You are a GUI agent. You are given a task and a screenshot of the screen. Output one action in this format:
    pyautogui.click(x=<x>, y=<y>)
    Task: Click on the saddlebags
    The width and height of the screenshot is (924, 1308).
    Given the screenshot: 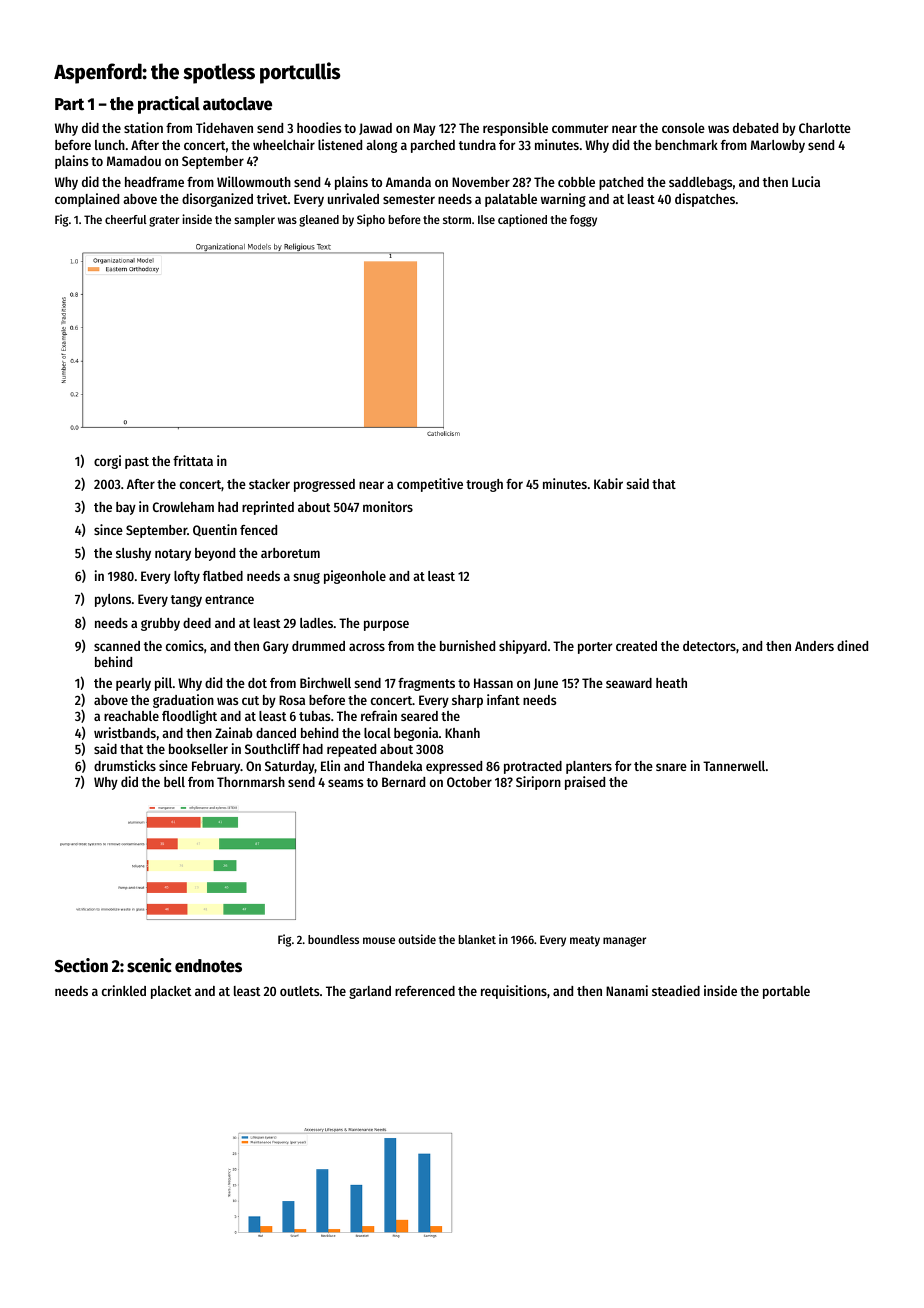 What is the action you would take?
    pyautogui.click(x=700, y=183)
